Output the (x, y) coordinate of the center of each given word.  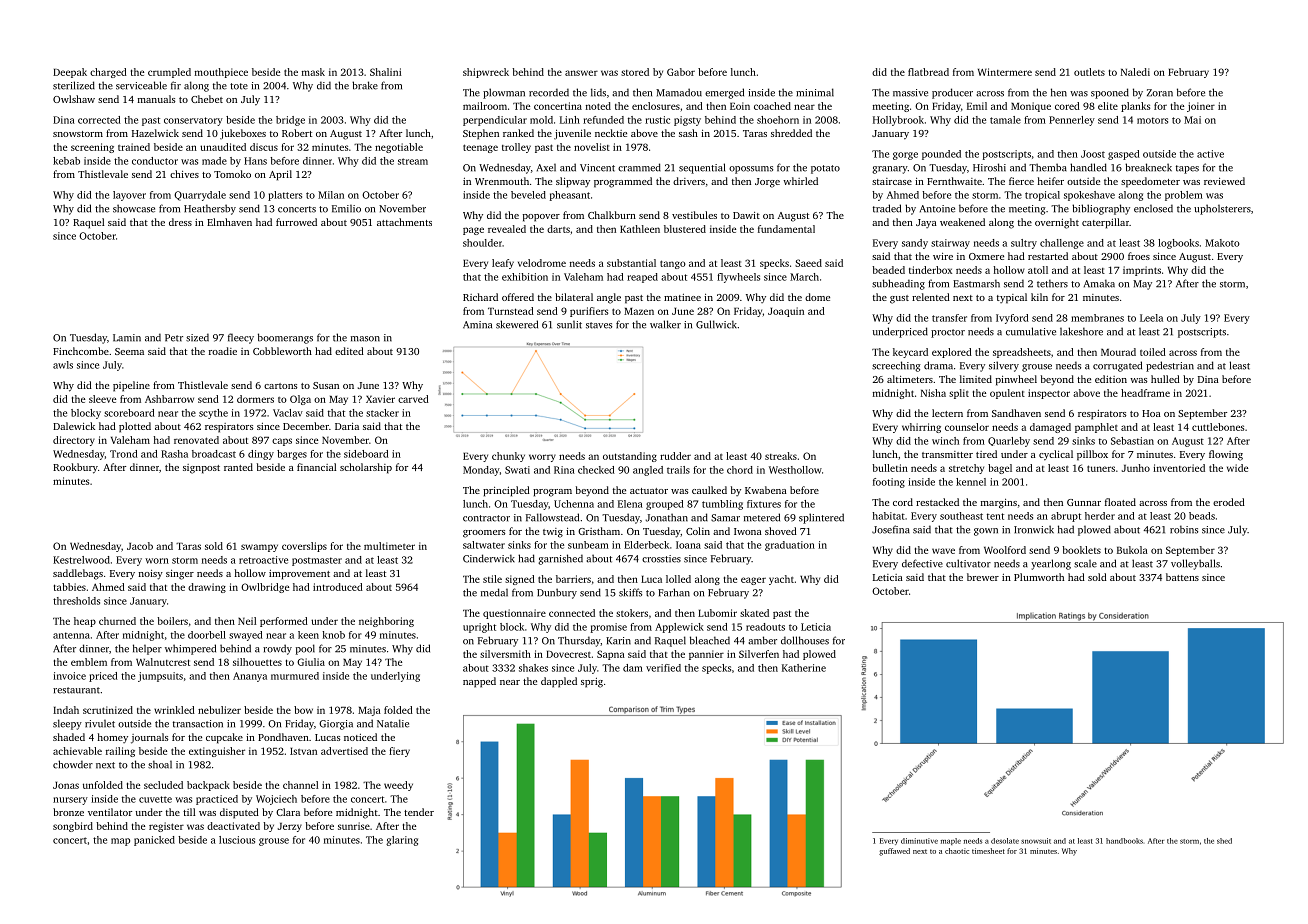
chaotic (957, 851)
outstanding (630, 457)
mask (313, 72)
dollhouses (805, 640)
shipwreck (486, 73)
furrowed (296, 222)
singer (180, 575)
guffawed (894, 852)
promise (609, 628)
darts (558, 229)
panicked (154, 841)
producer (952, 93)
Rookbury (75, 468)
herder (1100, 516)
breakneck (1148, 167)
